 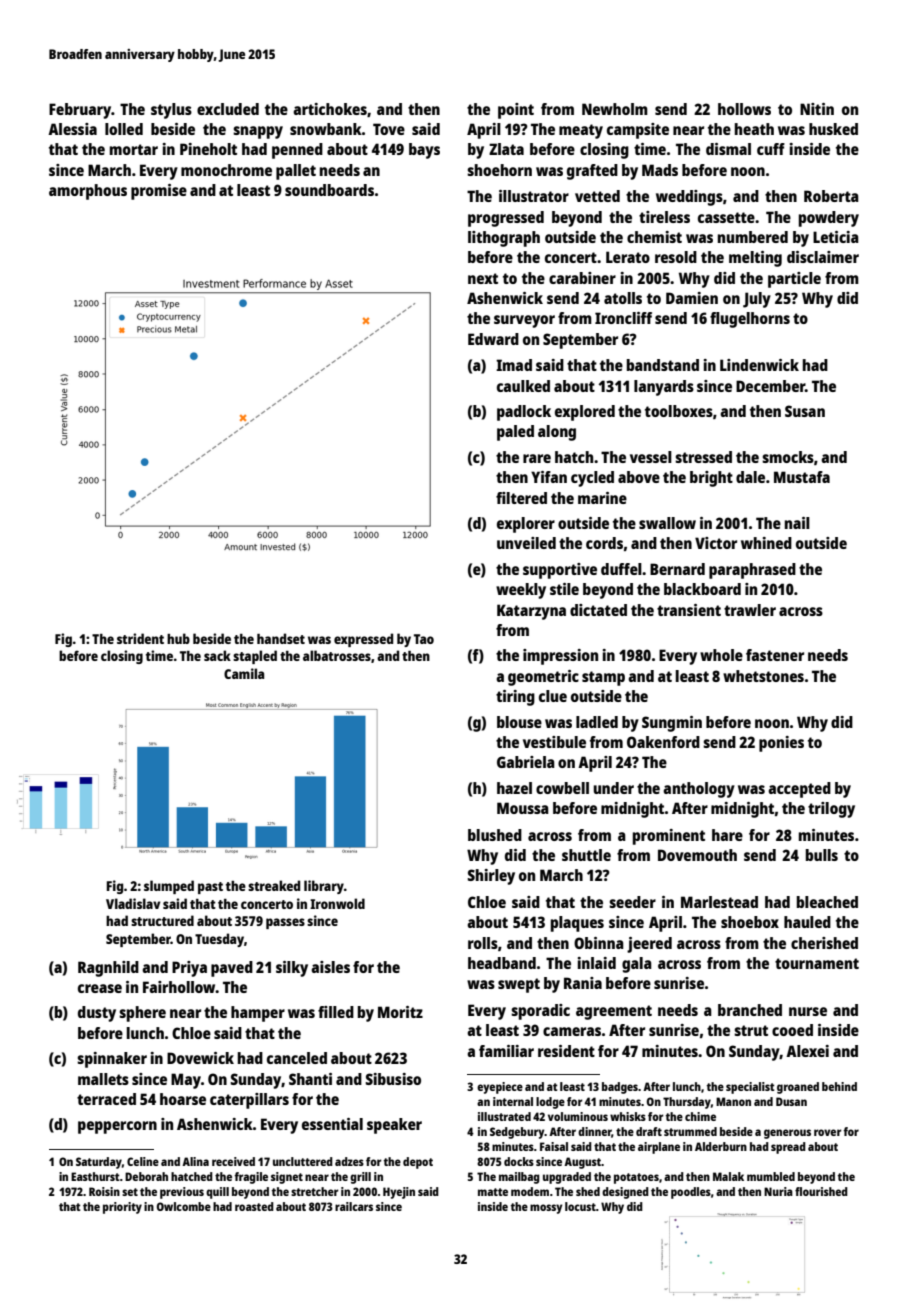 I want to click on smocks, so click(x=788, y=457).
